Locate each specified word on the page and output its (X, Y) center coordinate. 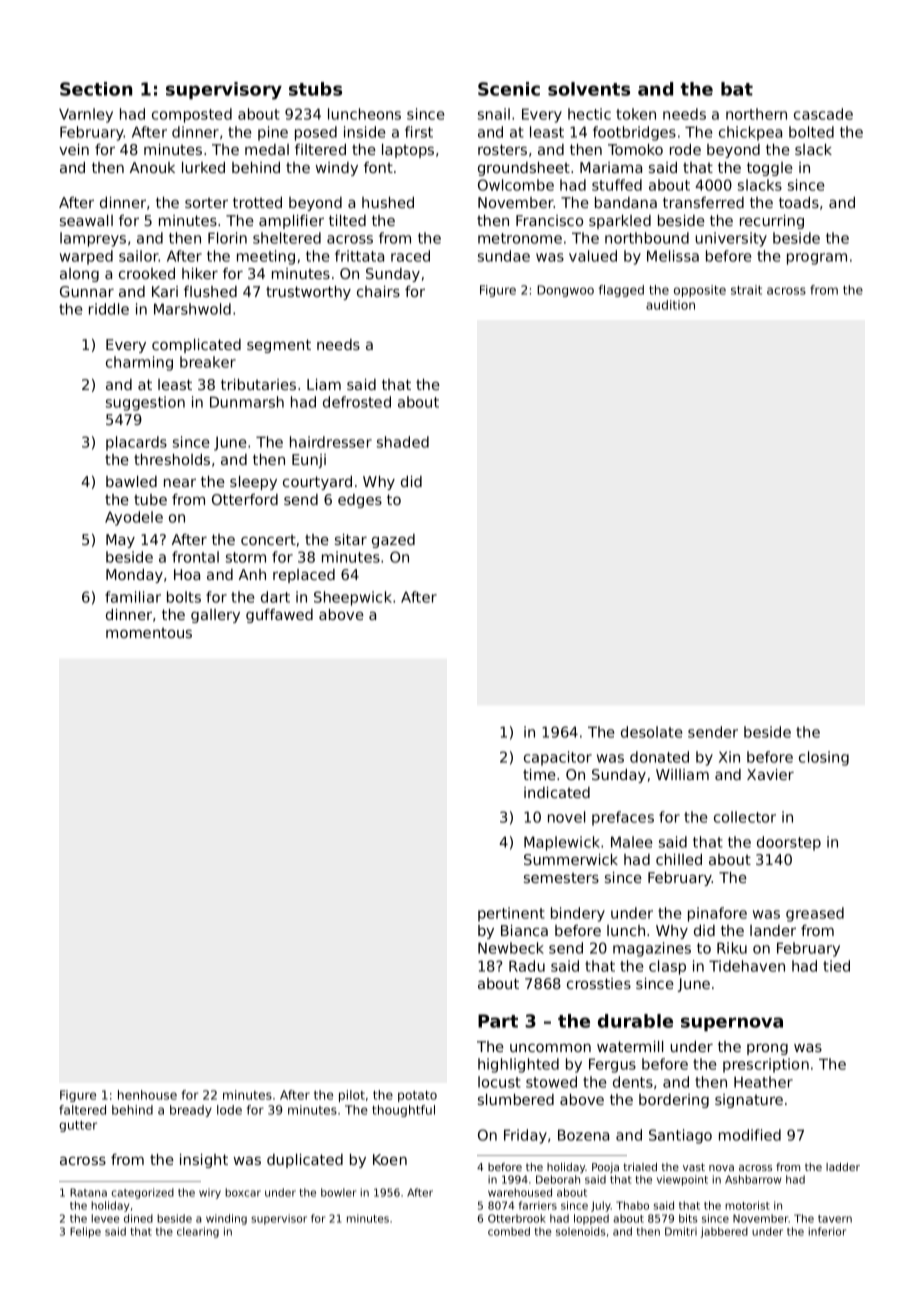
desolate (651, 732)
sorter (206, 202)
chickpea (750, 133)
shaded (403, 442)
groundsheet (524, 169)
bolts (184, 597)
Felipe (85, 1232)
